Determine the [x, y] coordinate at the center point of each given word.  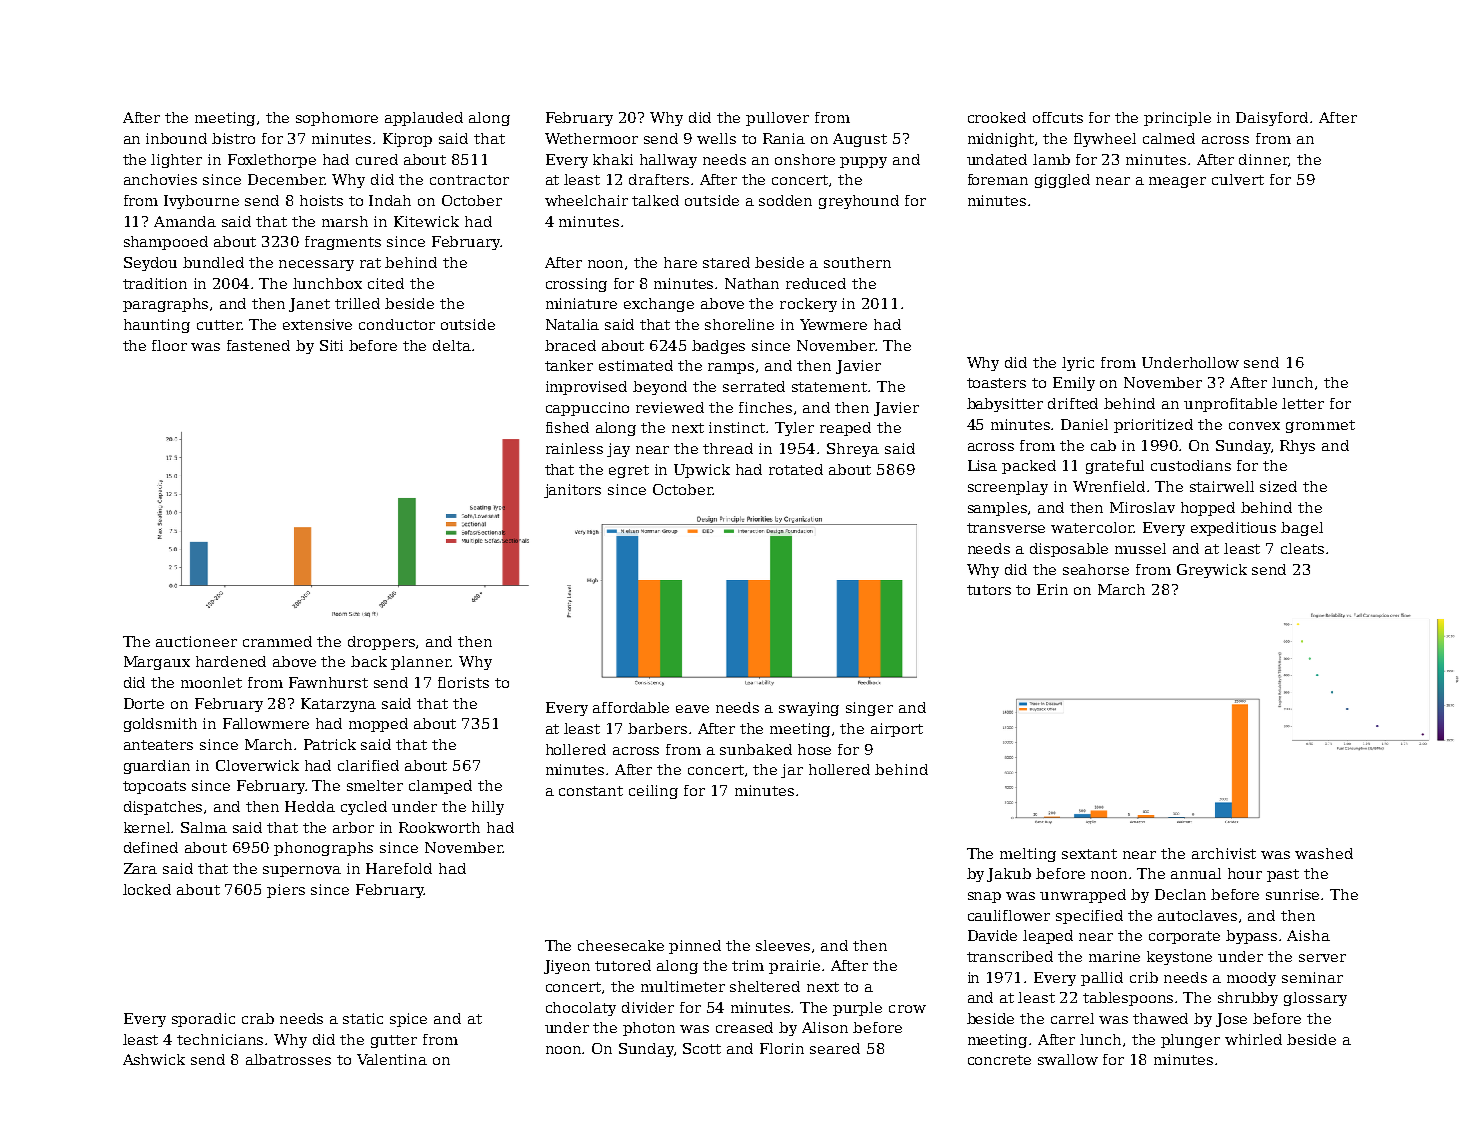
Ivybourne [201, 202]
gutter [394, 1041]
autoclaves [1197, 915]
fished [567, 427]
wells [716, 138]
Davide [992, 935]
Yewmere [833, 324]
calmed [1169, 138]
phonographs [323, 849]
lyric [1078, 364]
